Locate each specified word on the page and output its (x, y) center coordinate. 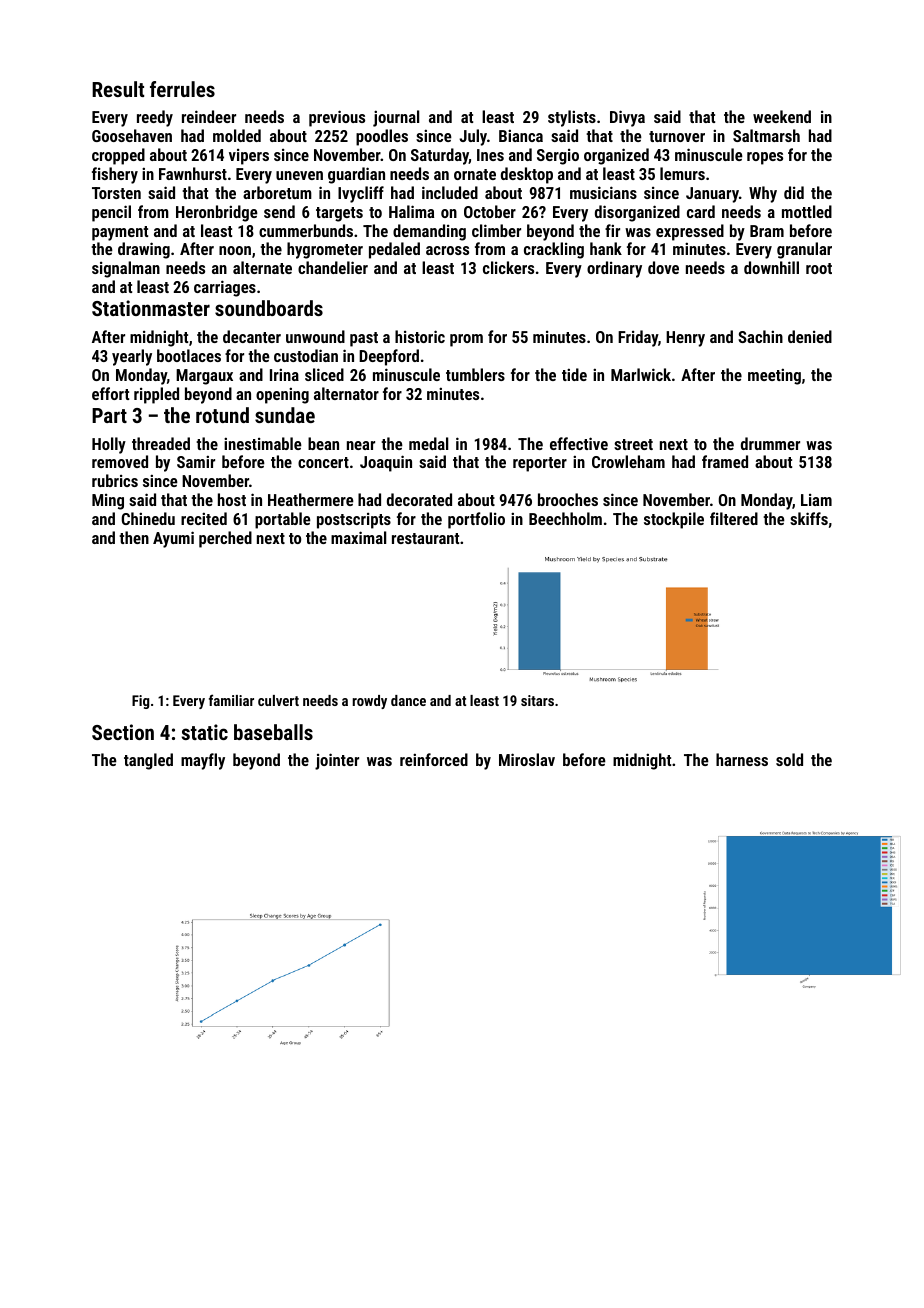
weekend (782, 116)
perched (225, 539)
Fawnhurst (193, 173)
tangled (148, 761)
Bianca (521, 135)
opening (282, 395)
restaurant (425, 538)
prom (466, 340)
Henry (685, 339)
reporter (540, 464)
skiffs (809, 518)
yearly (132, 357)
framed (725, 461)
